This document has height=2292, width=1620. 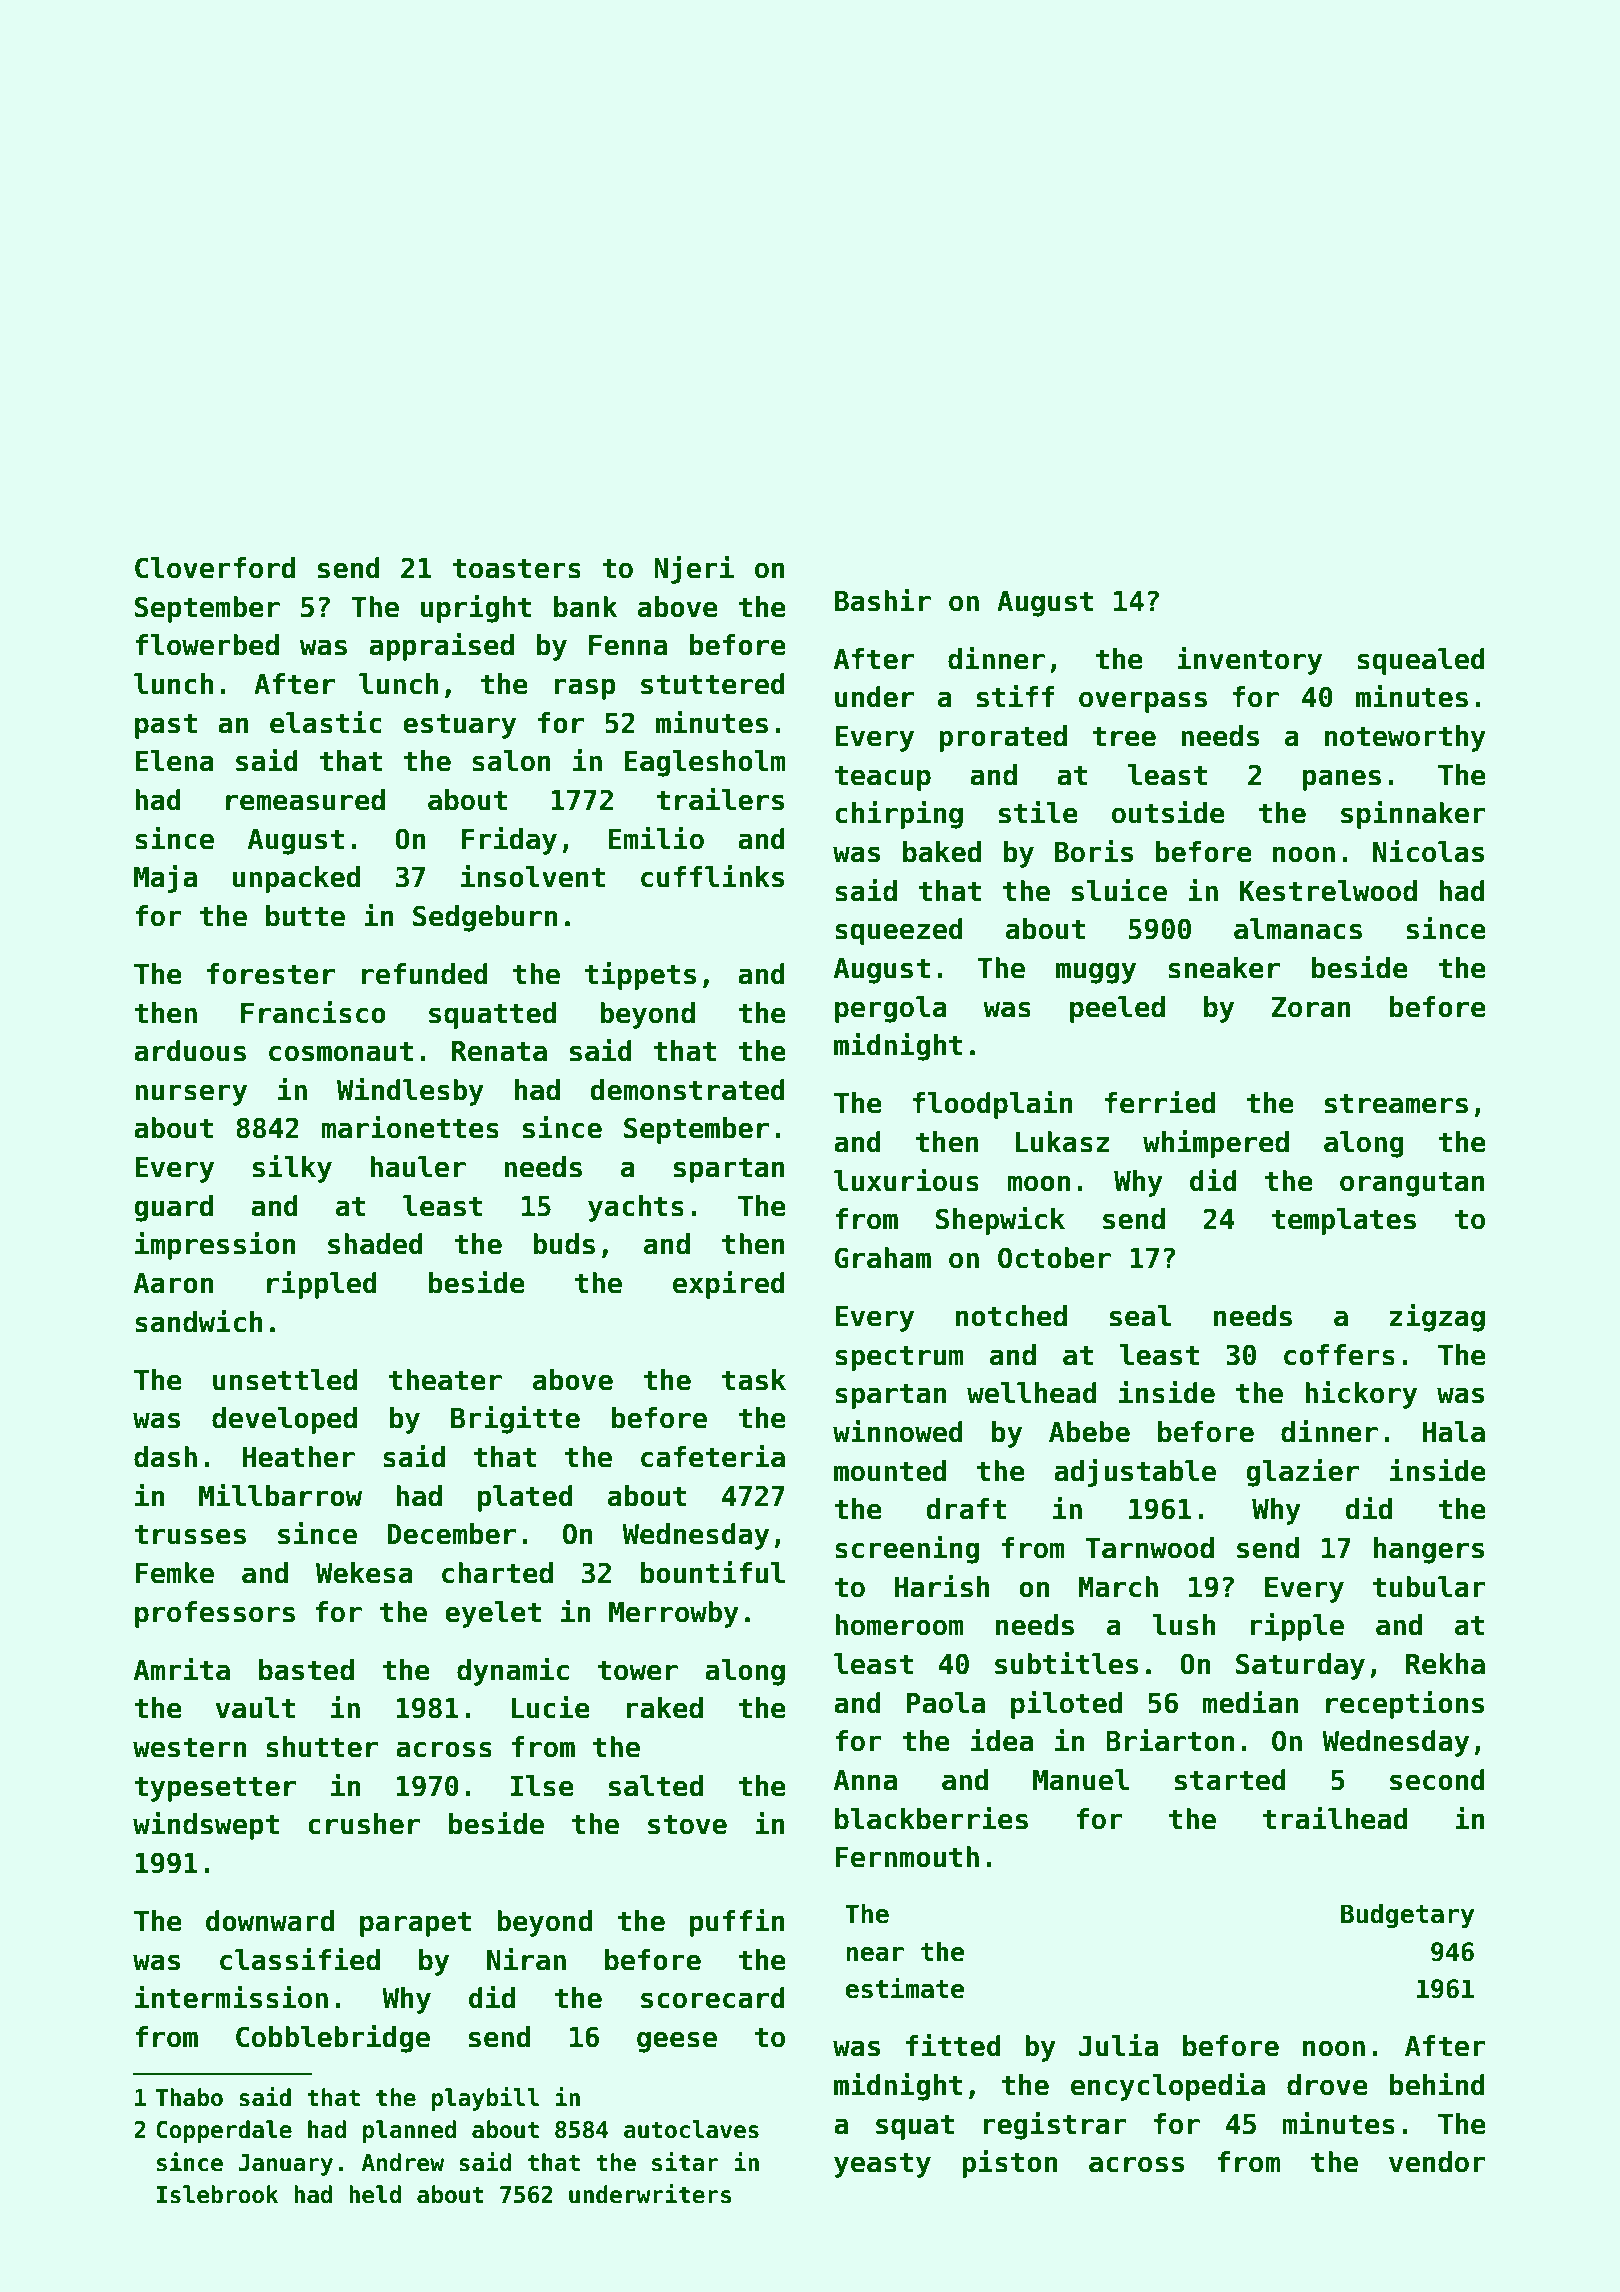 I want to click on adjustable, so click(x=1135, y=1473).
